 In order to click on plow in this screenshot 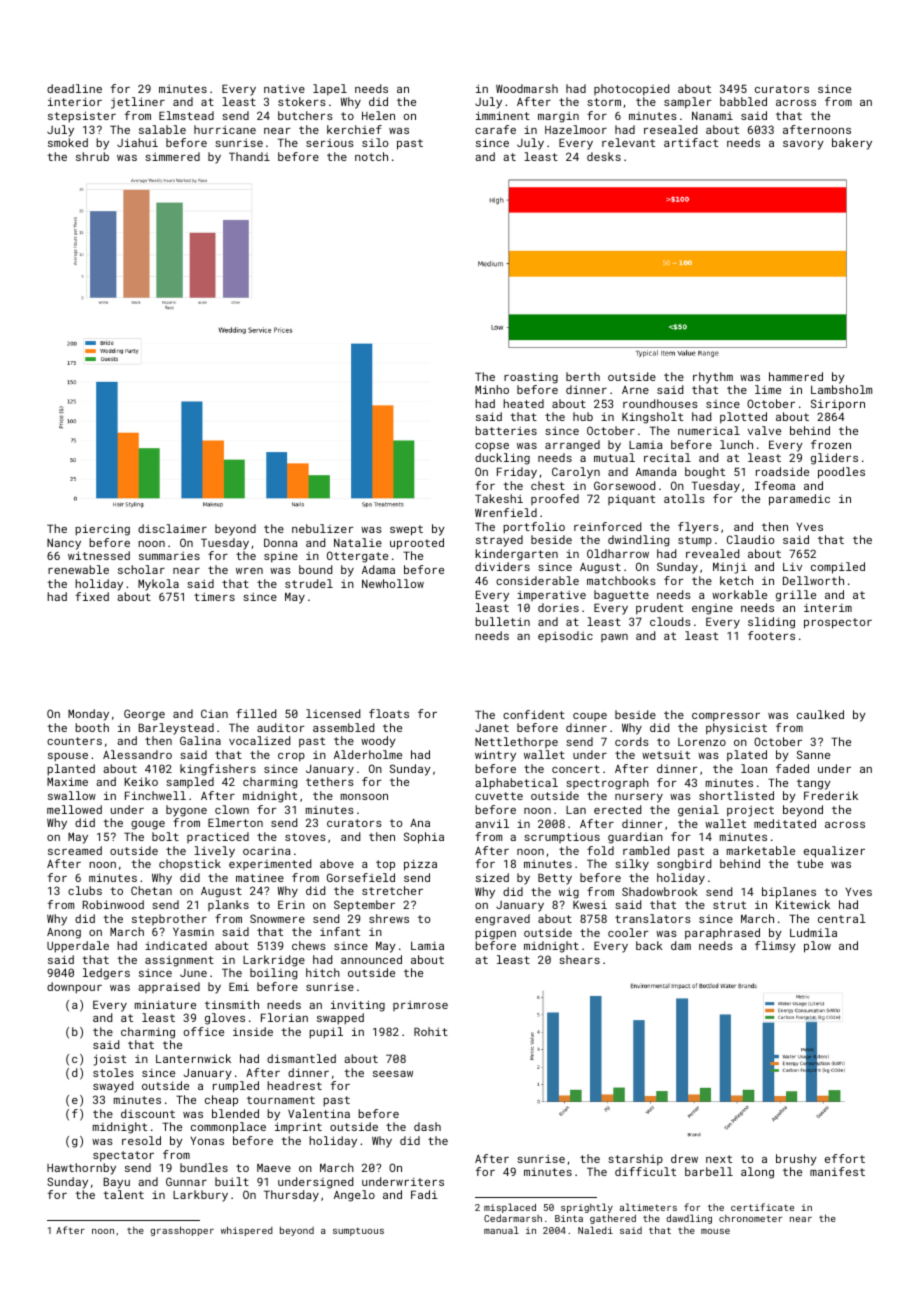, I will do `click(817, 947)`.
